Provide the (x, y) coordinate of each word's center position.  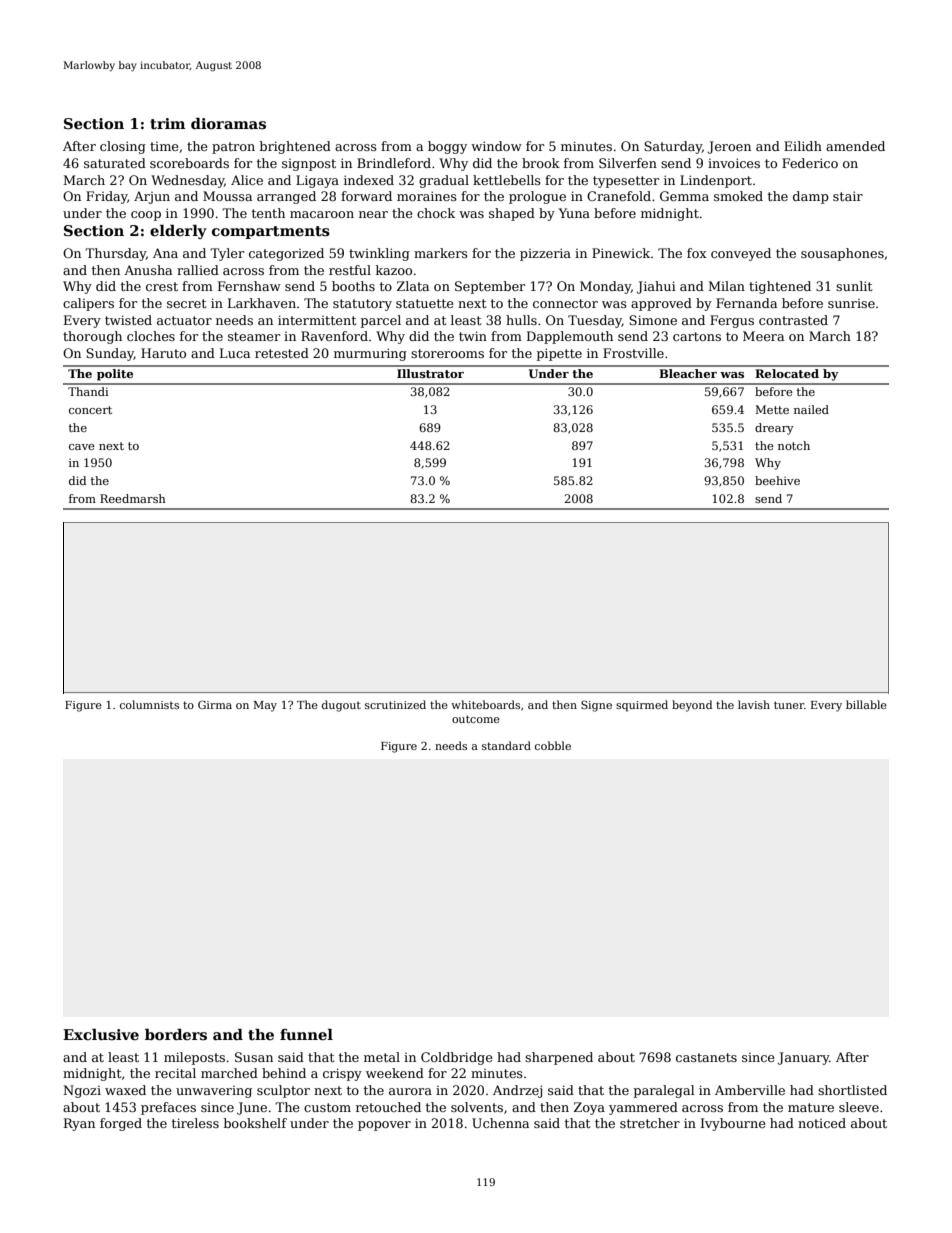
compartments (271, 232)
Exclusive (101, 1034)
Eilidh (803, 146)
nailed (811, 409)
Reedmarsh (133, 498)
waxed (125, 1090)
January (803, 1058)
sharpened (559, 1058)
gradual (444, 181)
